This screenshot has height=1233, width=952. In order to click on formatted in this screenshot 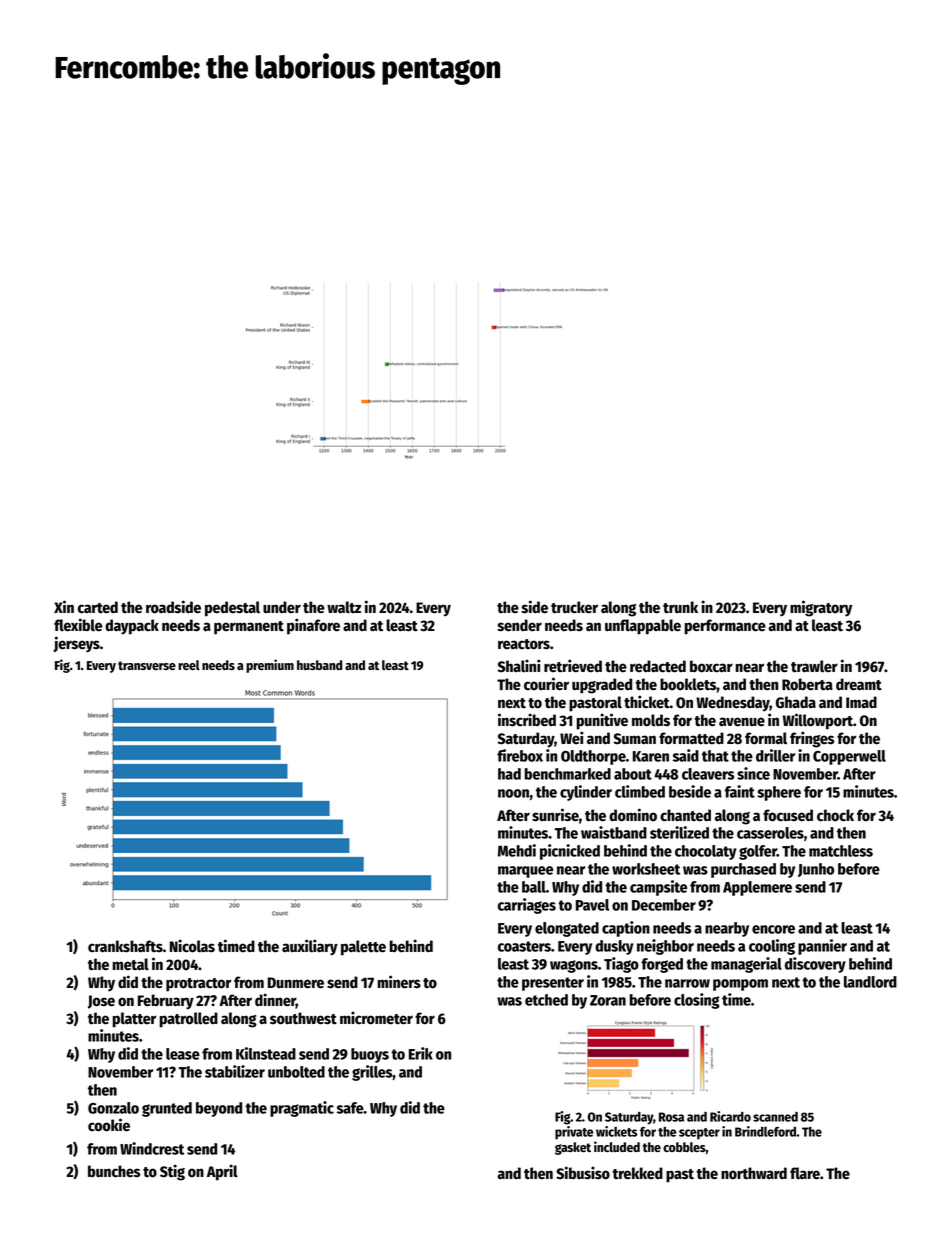, I will do `click(691, 738)`.
